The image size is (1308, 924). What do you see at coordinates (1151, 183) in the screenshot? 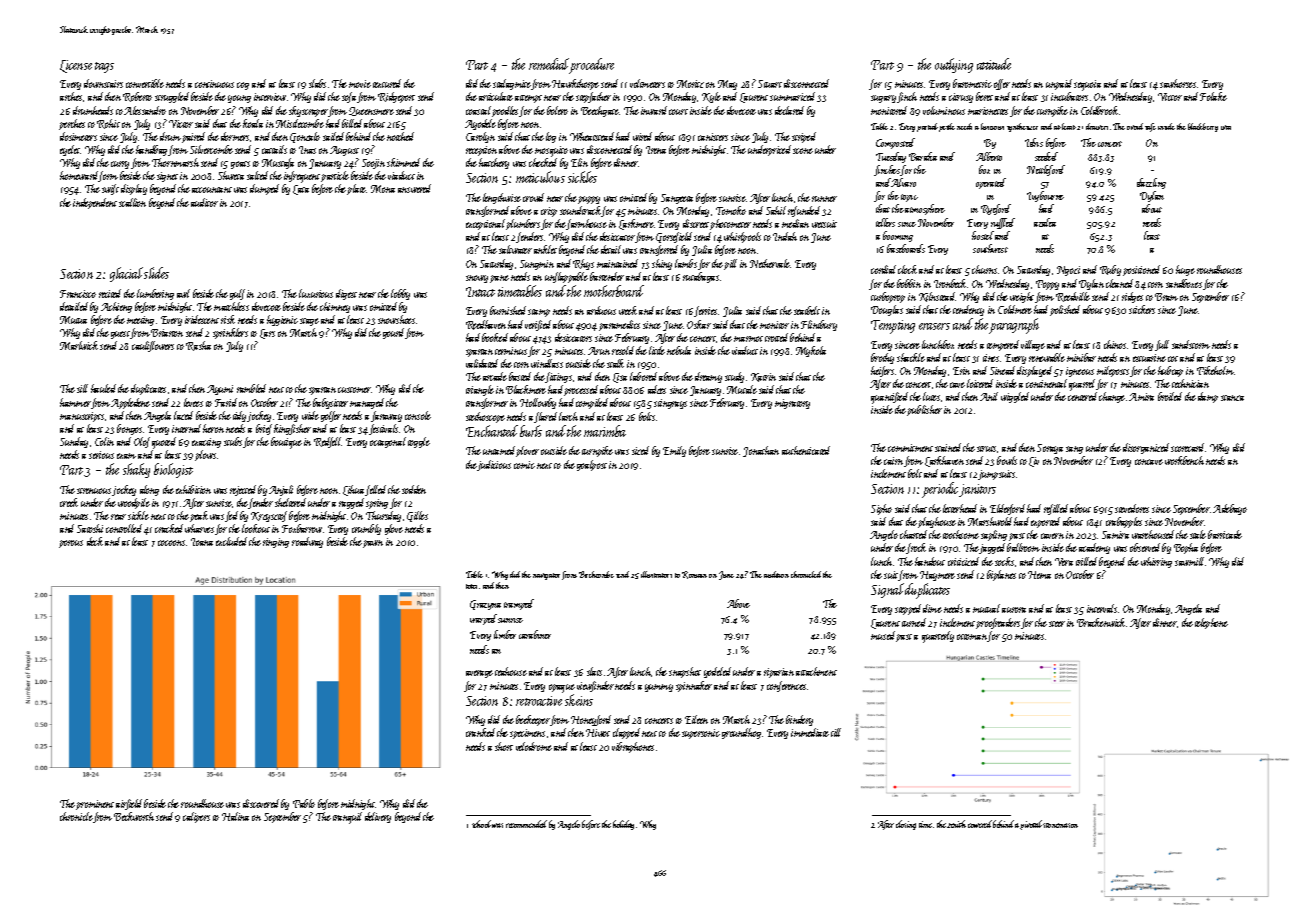
I see `dazzling` at bounding box center [1151, 183].
